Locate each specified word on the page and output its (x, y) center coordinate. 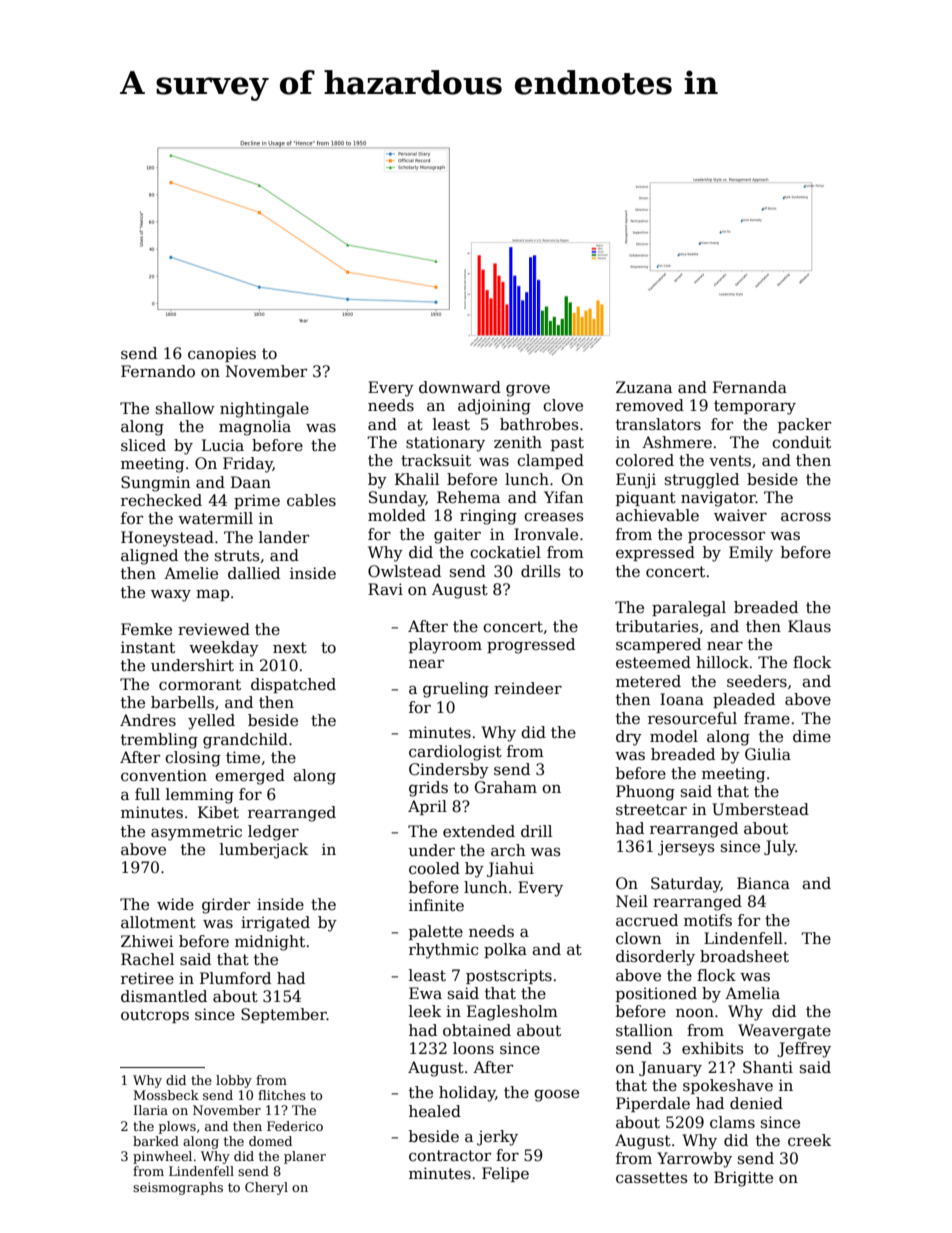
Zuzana (644, 387)
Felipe (505, 1174)
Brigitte (743, 1179)
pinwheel (162, 1157)
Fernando (158, 371)
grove (528, 390)
